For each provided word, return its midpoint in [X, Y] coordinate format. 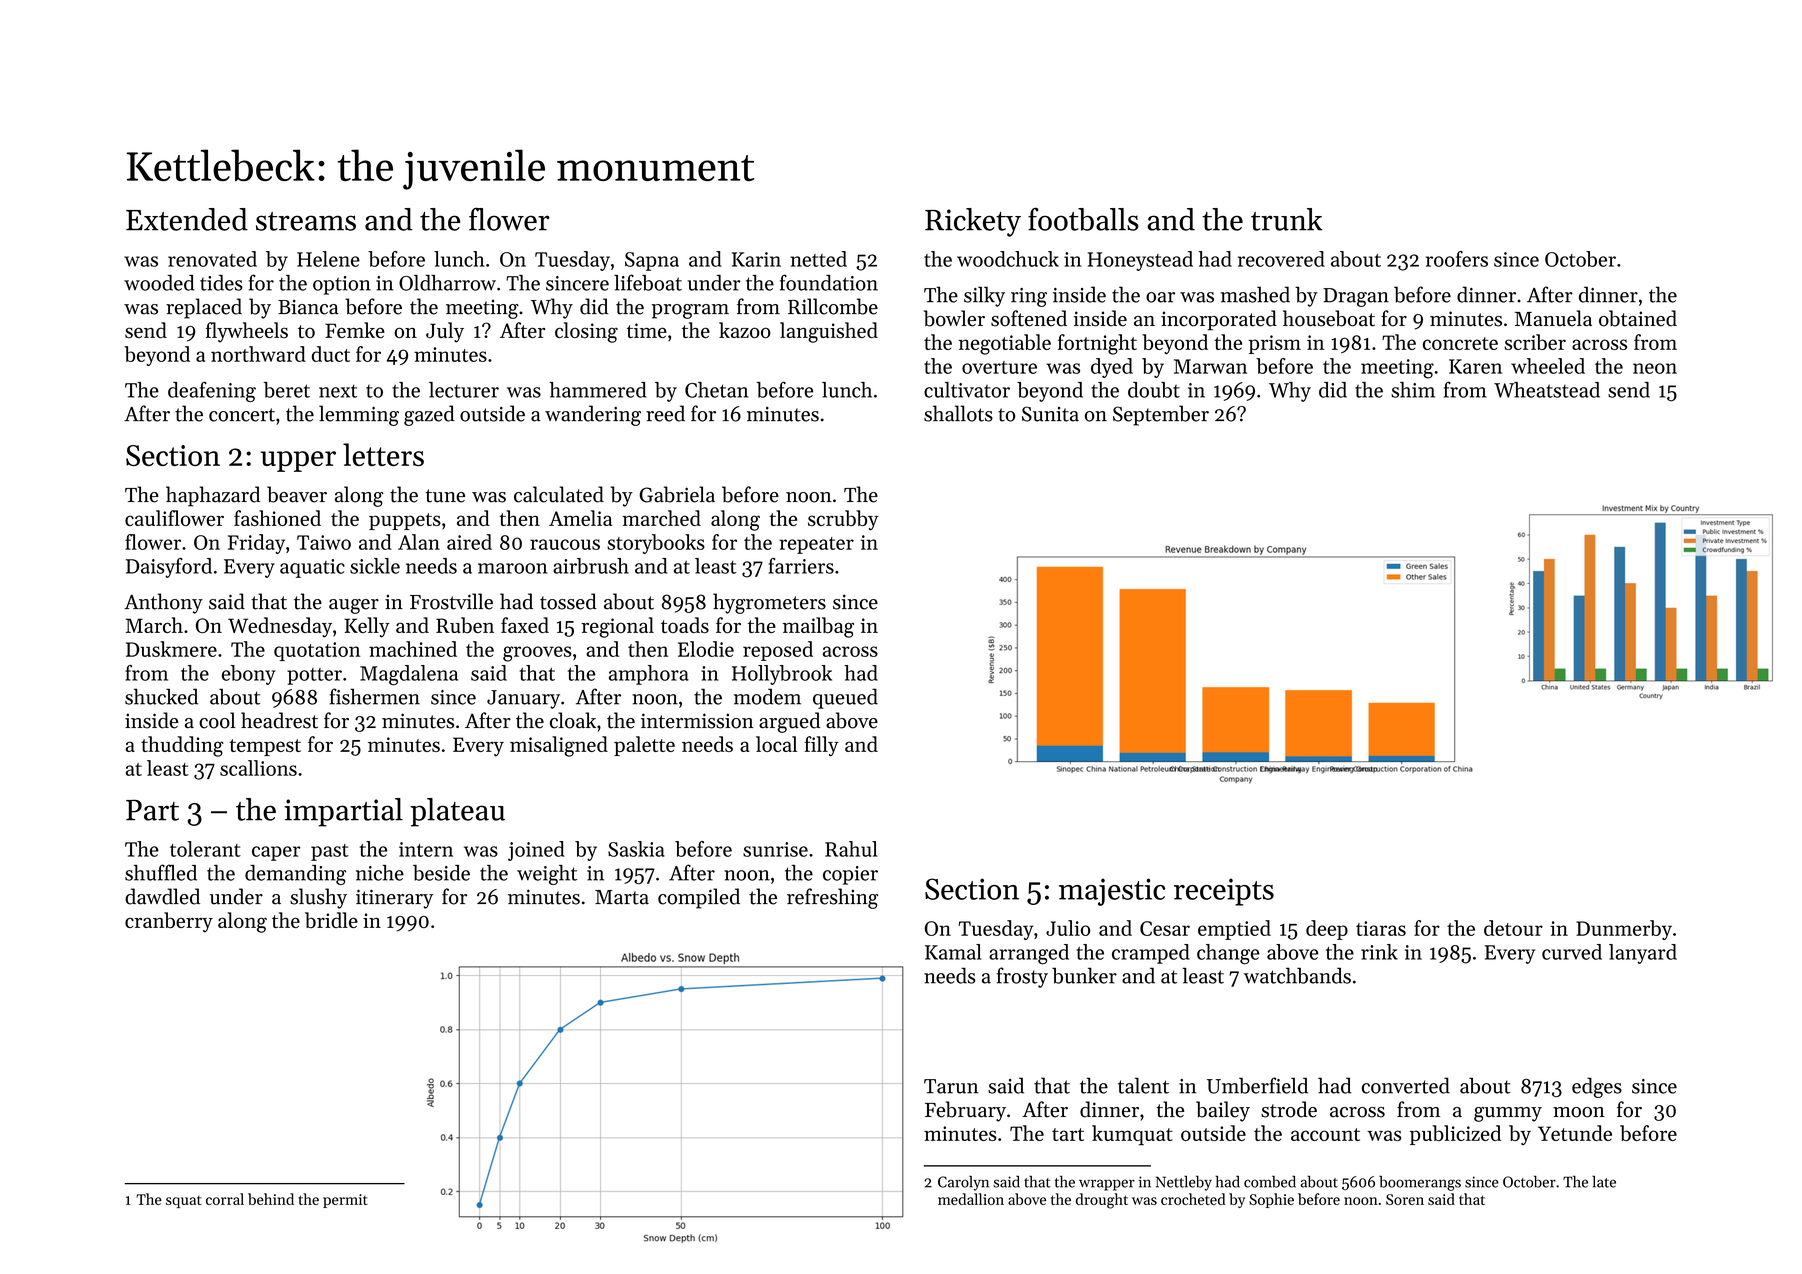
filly [821, 746]
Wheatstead [1547, 390]
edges [1597, 1087]
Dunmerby [1624, 930]
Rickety [973, 222]
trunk [1286, 219]
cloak [573, 720]
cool [217, 720]
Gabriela [677, 494]
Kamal [953, 952]
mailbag [818, 627]
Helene [328, 259]
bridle [331, 920]
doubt [1154, 390]
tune [445, 496]
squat [184, 1202]
